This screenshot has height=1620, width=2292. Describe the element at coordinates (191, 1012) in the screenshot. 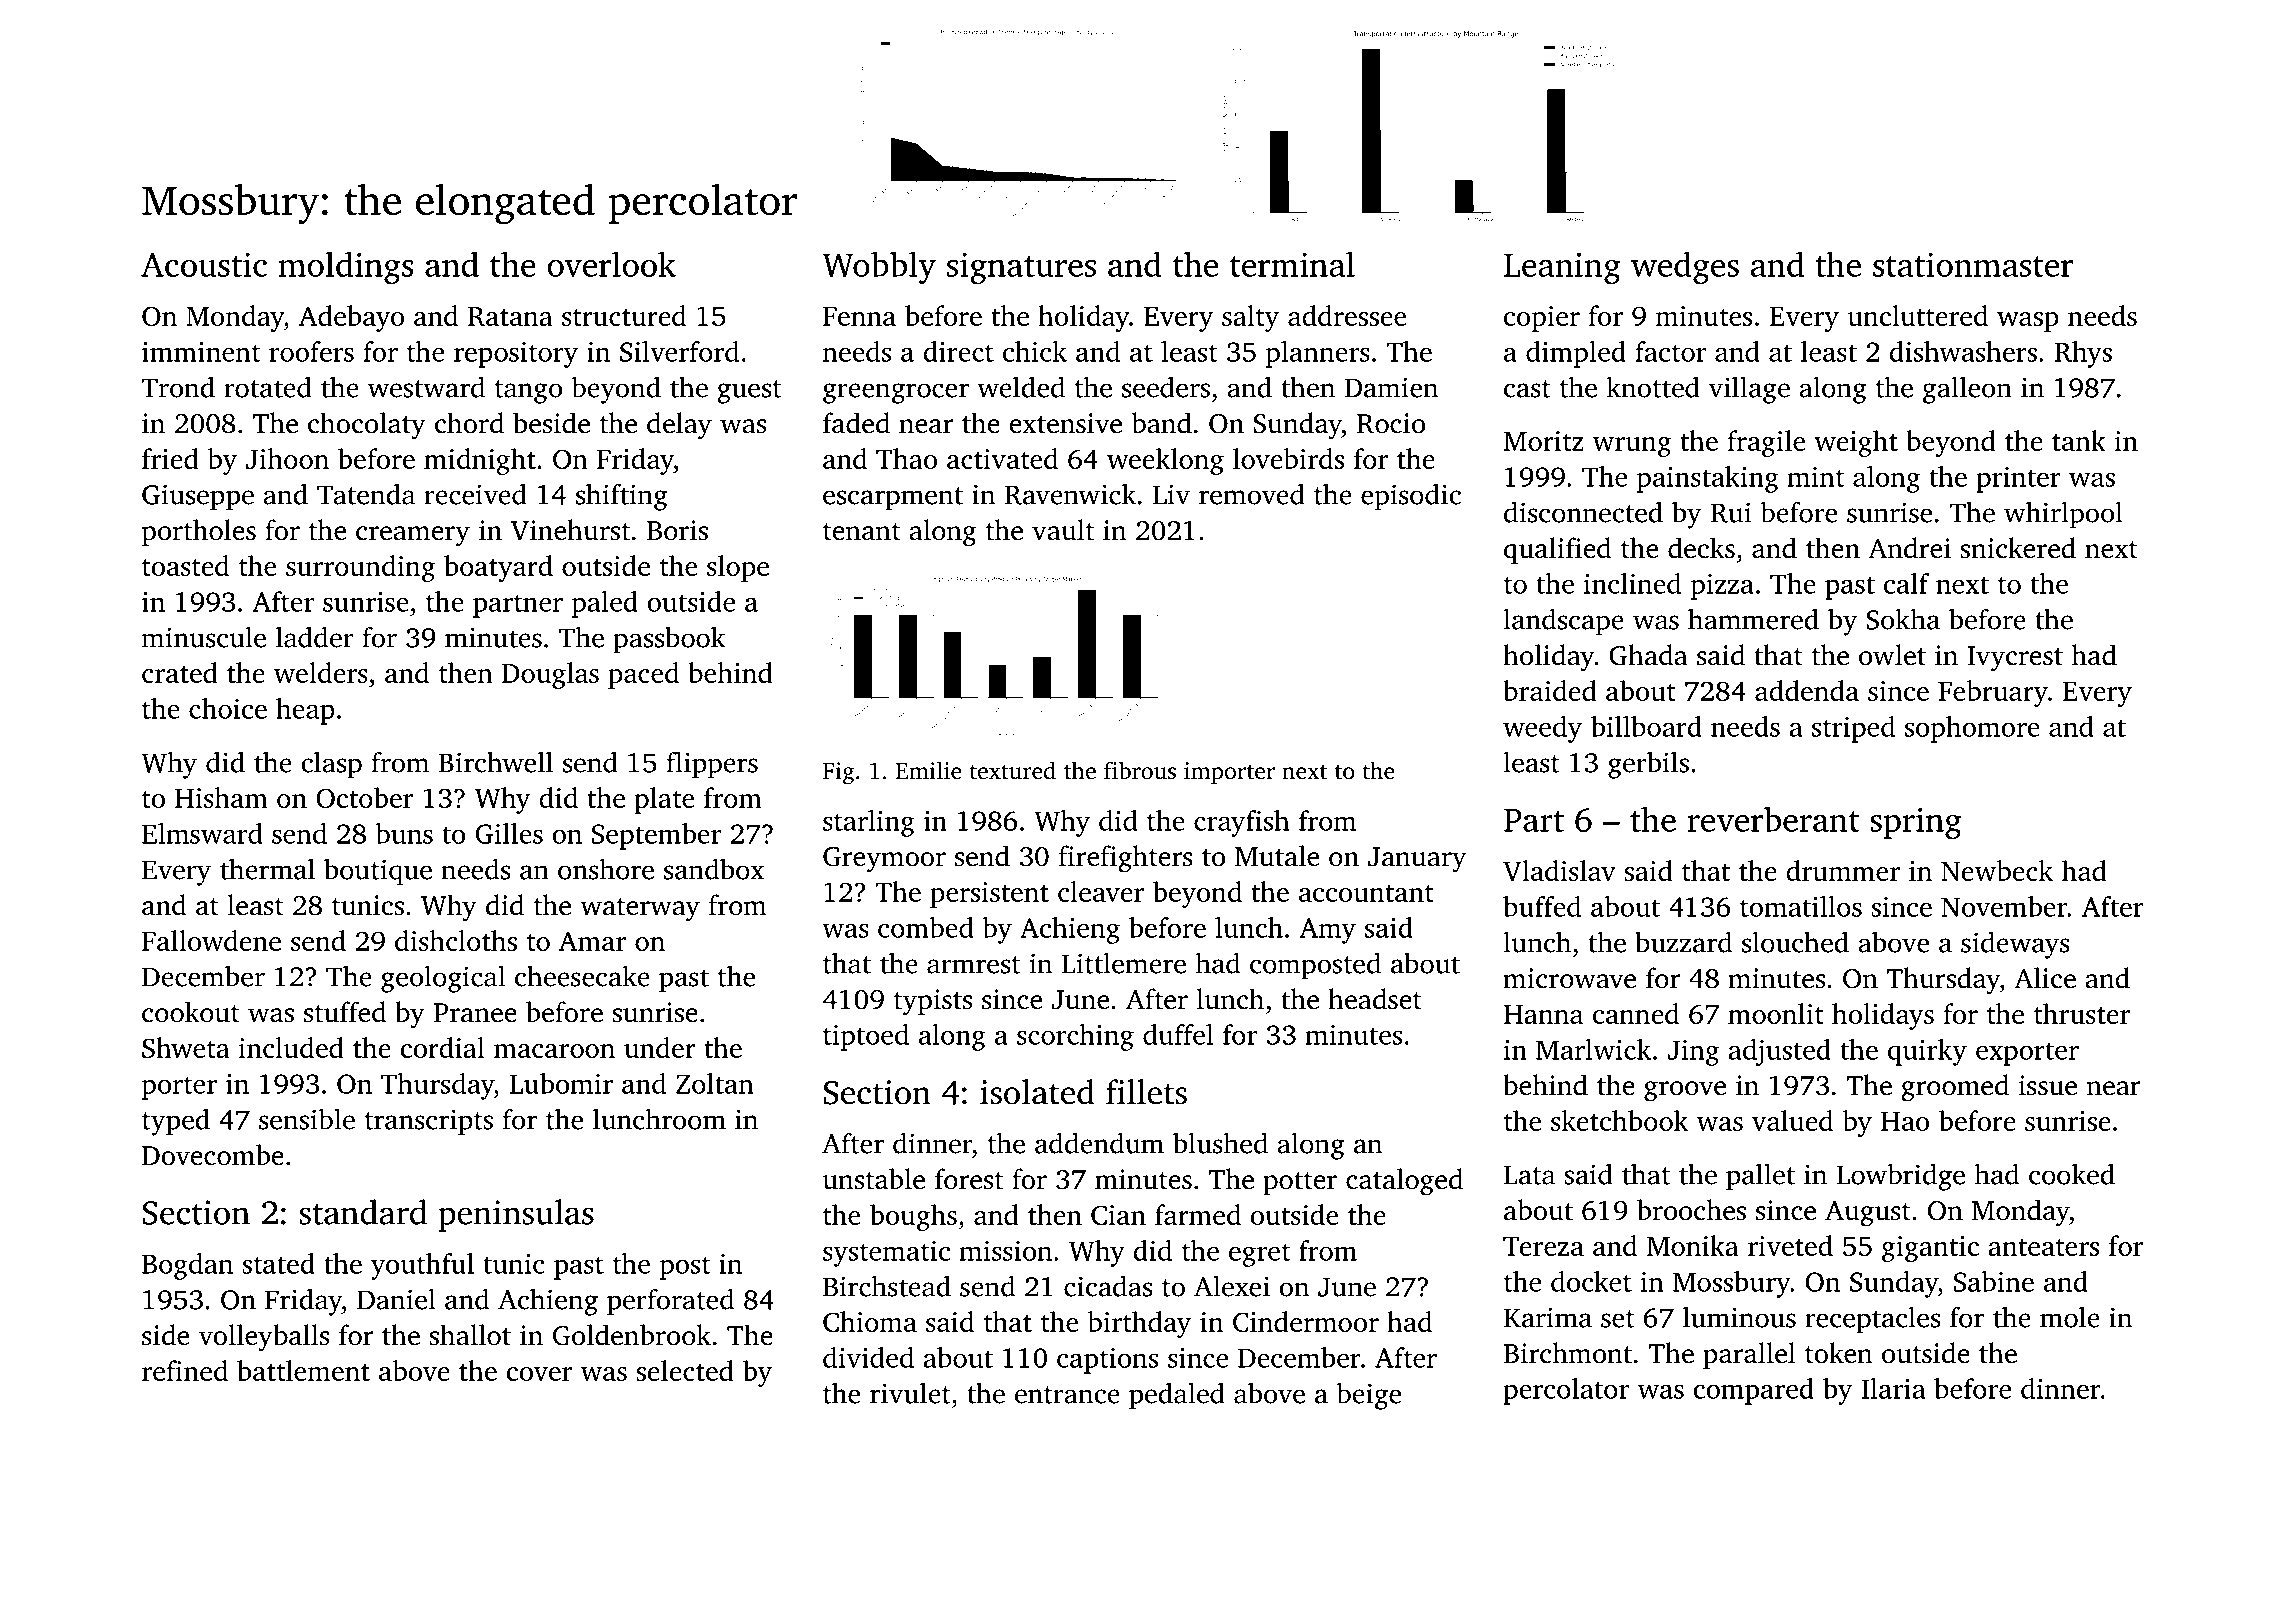

I see `cookout` at that location.
